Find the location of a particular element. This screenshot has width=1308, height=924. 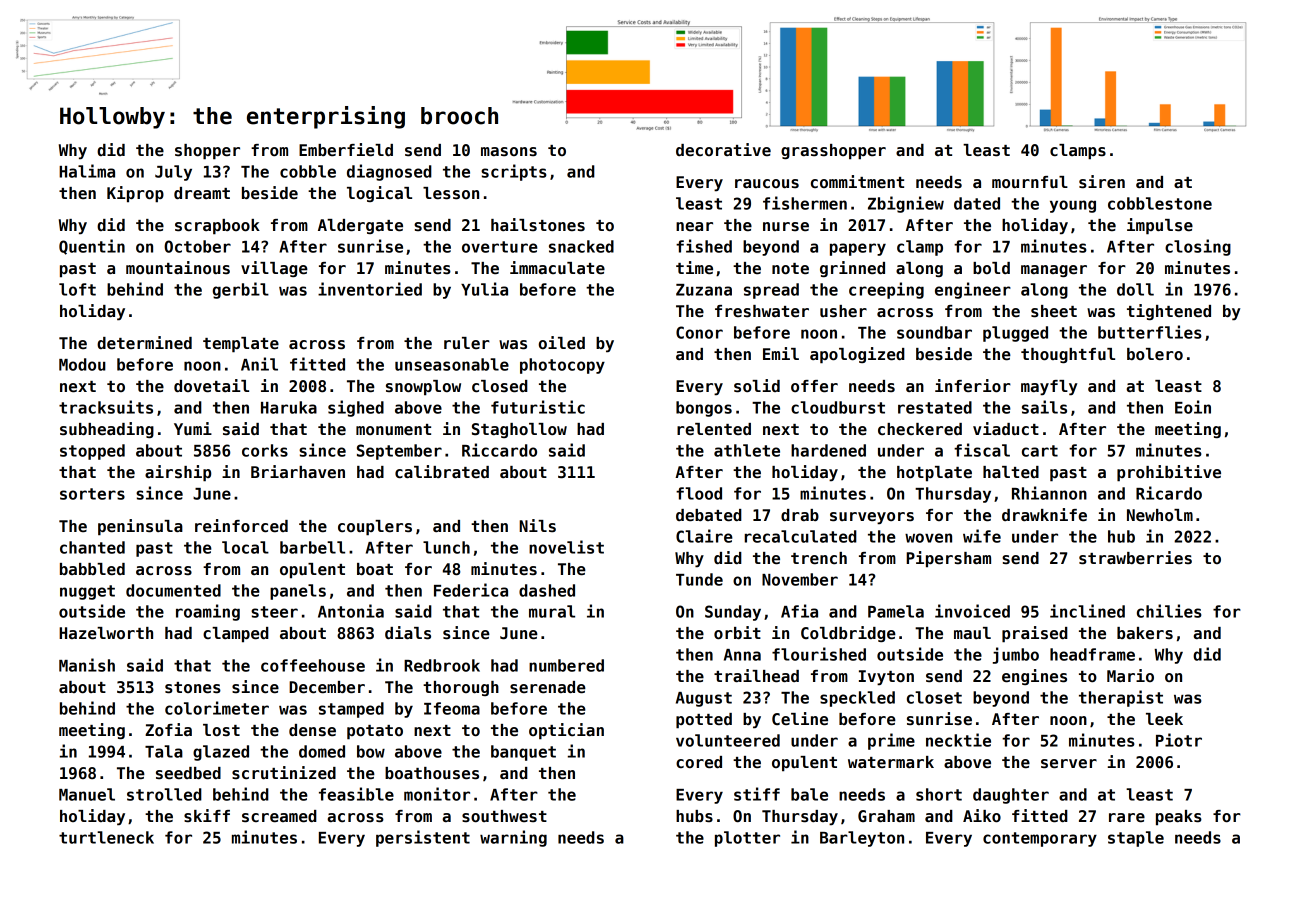

necktie is located at coordinates (958, 740).
